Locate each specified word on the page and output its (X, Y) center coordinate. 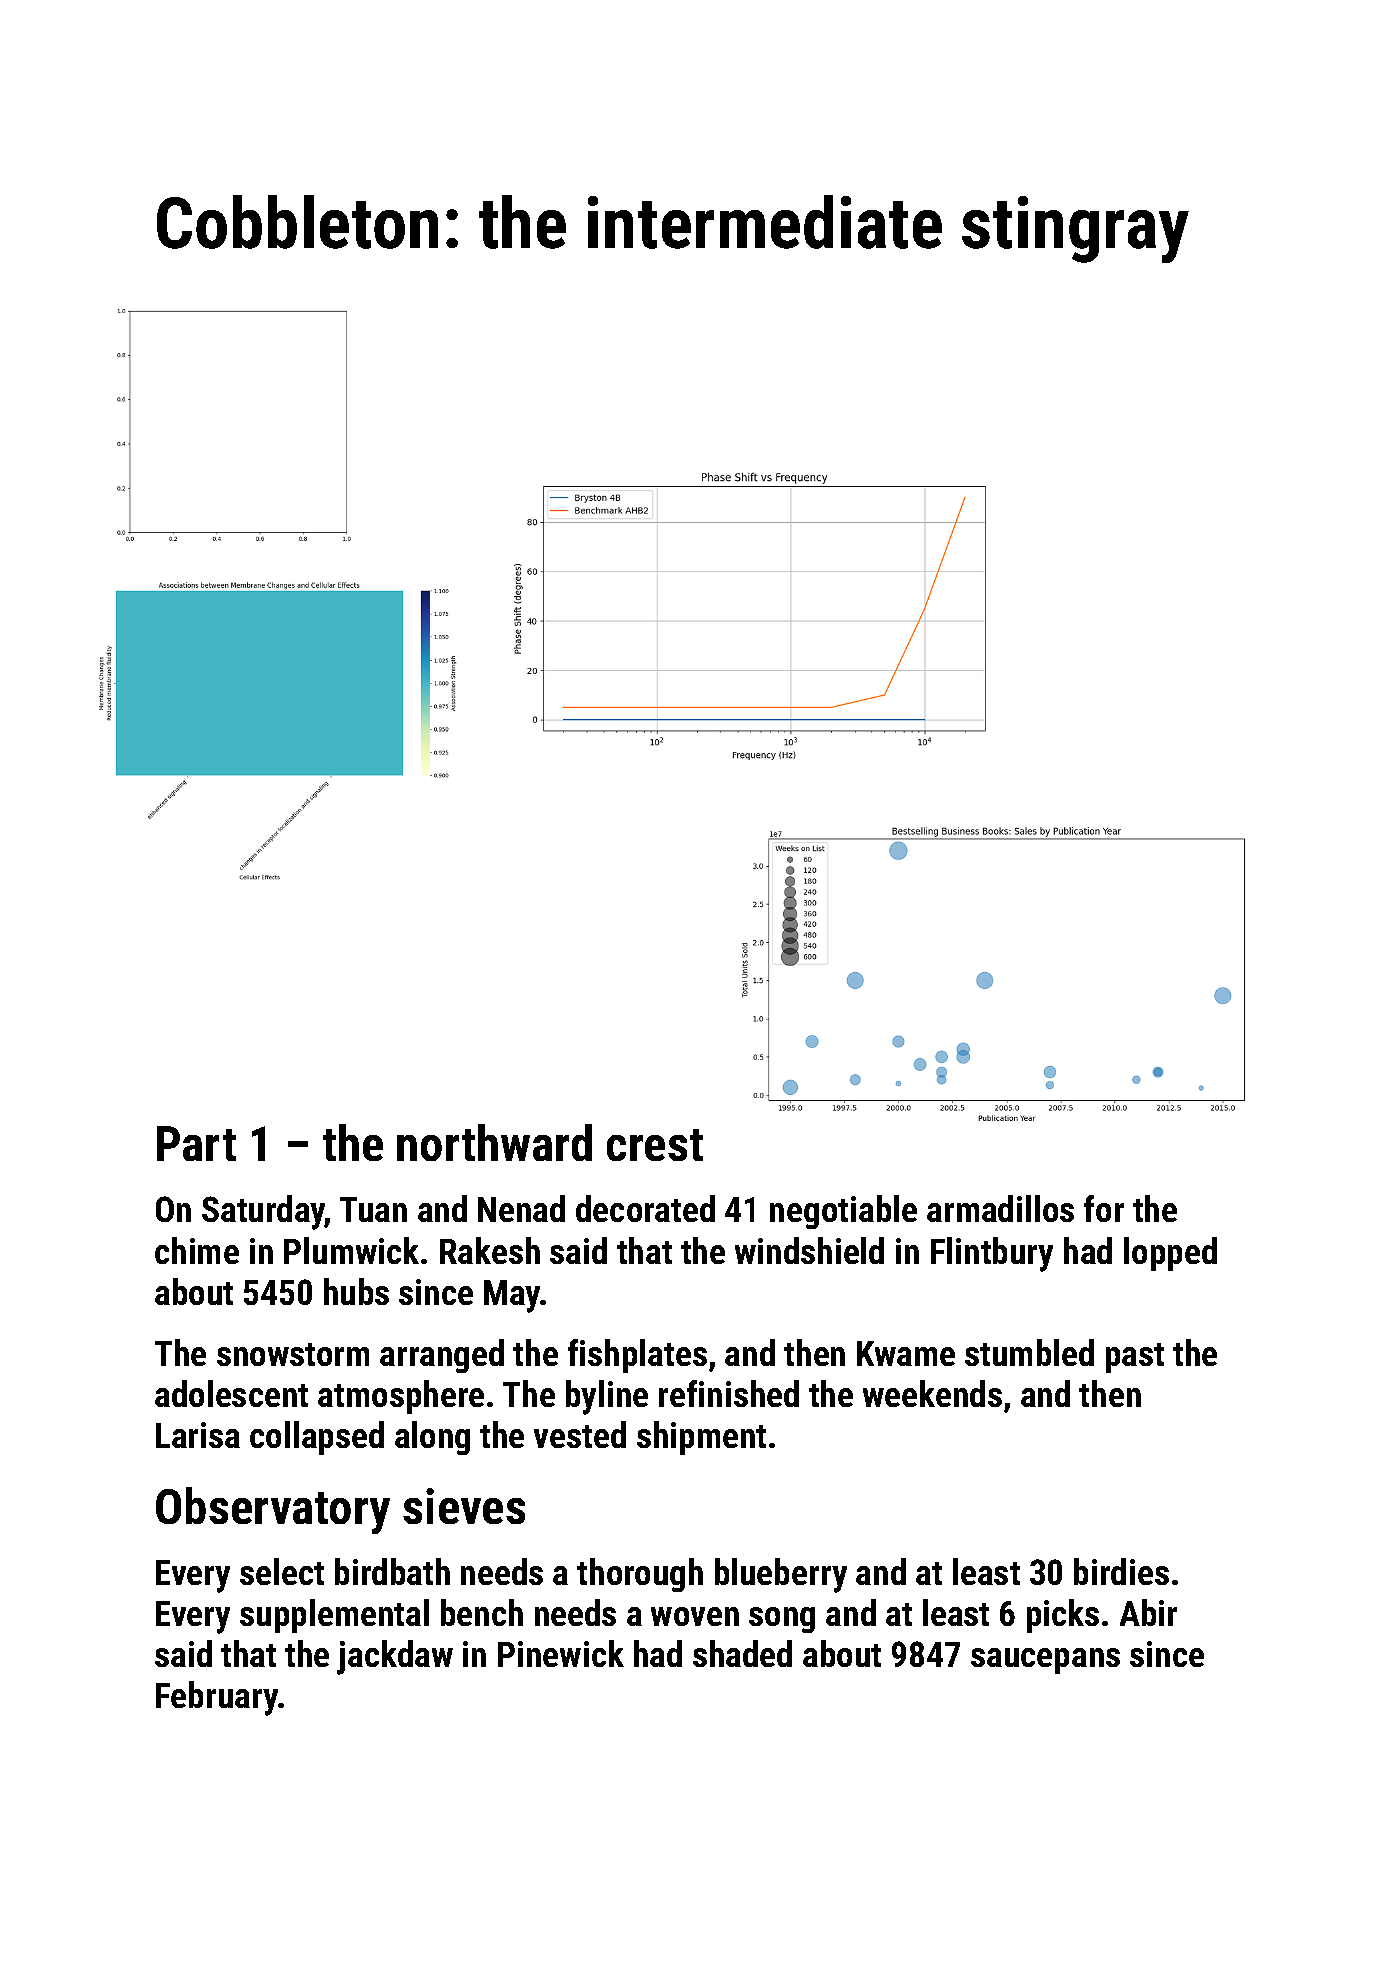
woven (695, 1616)
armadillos (1000, 1208)
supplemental (334, 1616)
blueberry (781, 1575)
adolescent (231, 1393)
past (1135, 1358)
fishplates (637, 1356)
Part (196, 1143)
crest (655, 1145)
